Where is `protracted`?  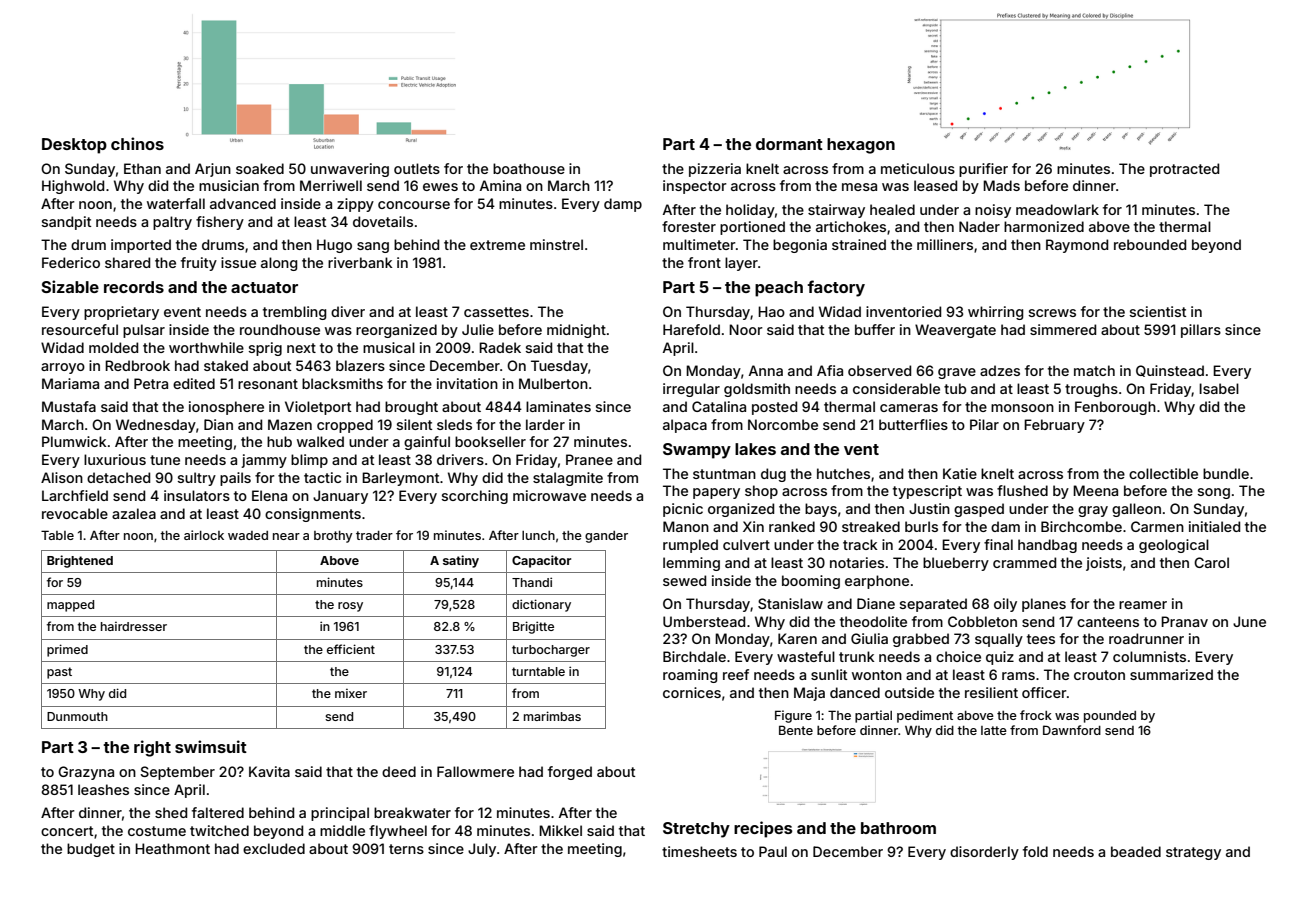
protracted is located at coordinates (1184, 170).
